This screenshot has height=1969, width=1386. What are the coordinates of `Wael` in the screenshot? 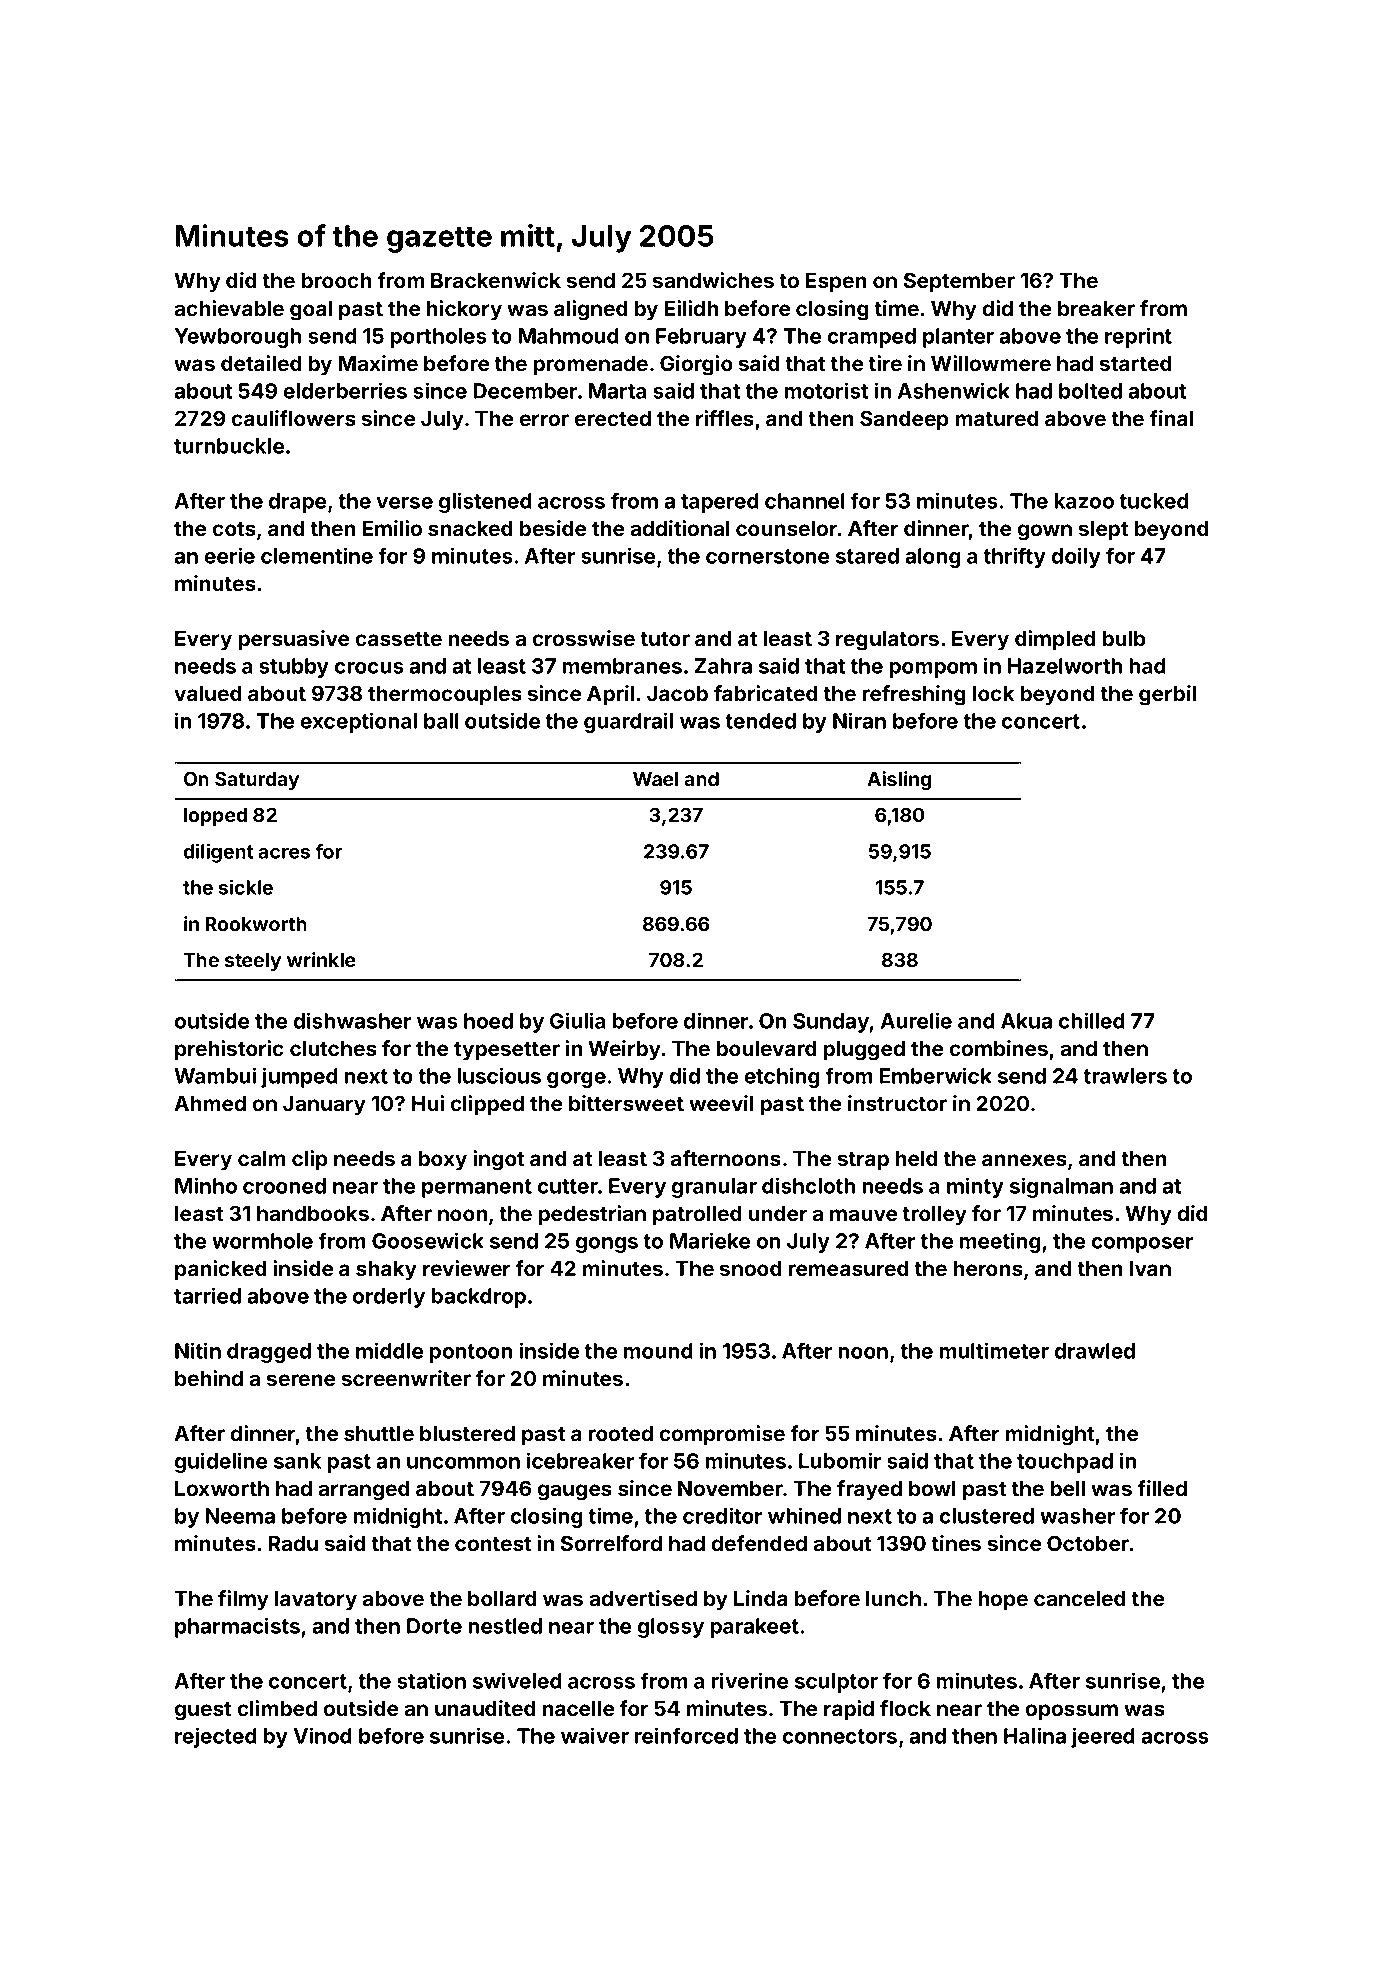 It's located at (655, 779).
